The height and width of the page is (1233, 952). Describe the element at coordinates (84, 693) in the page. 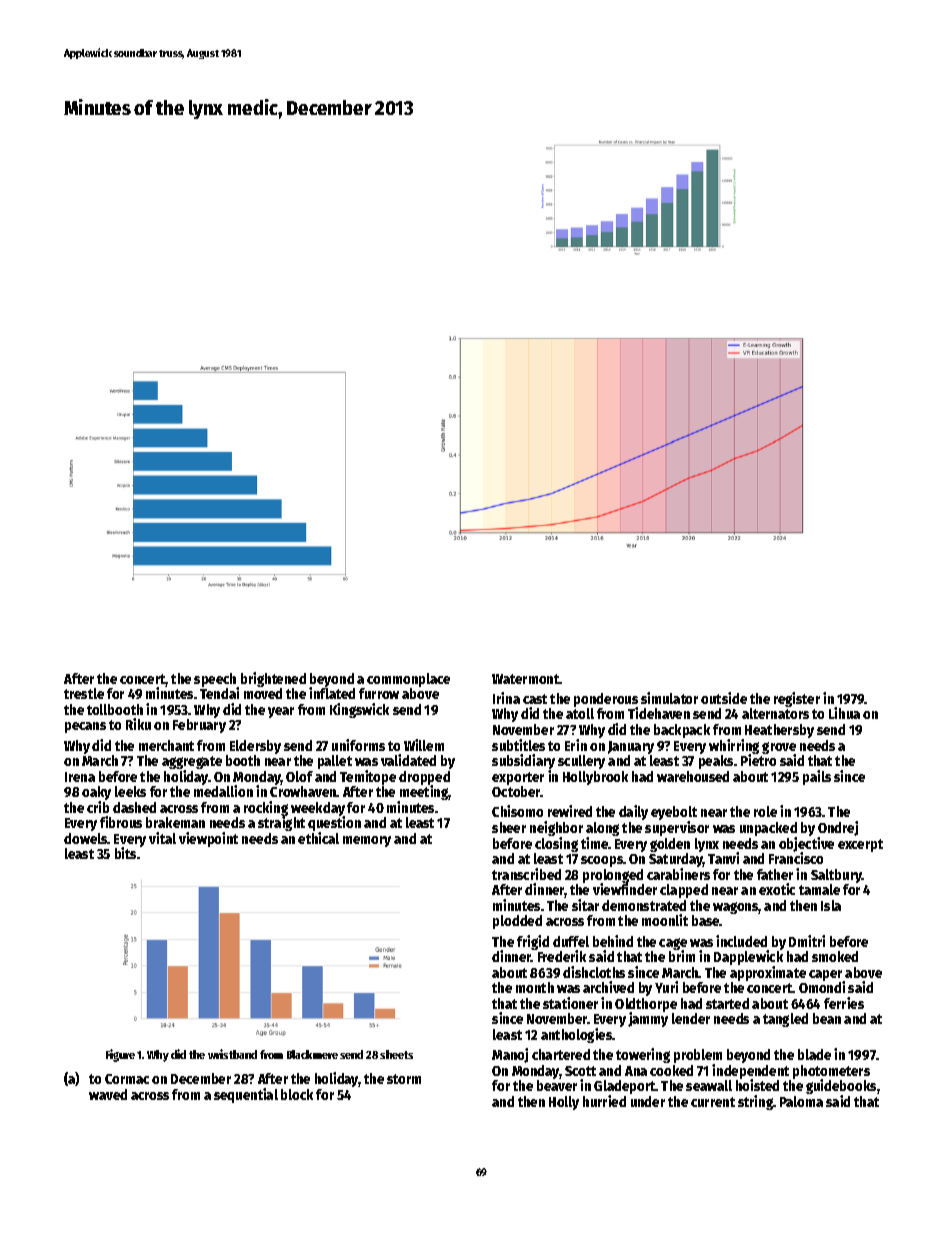

I see `trestle` at that location.
